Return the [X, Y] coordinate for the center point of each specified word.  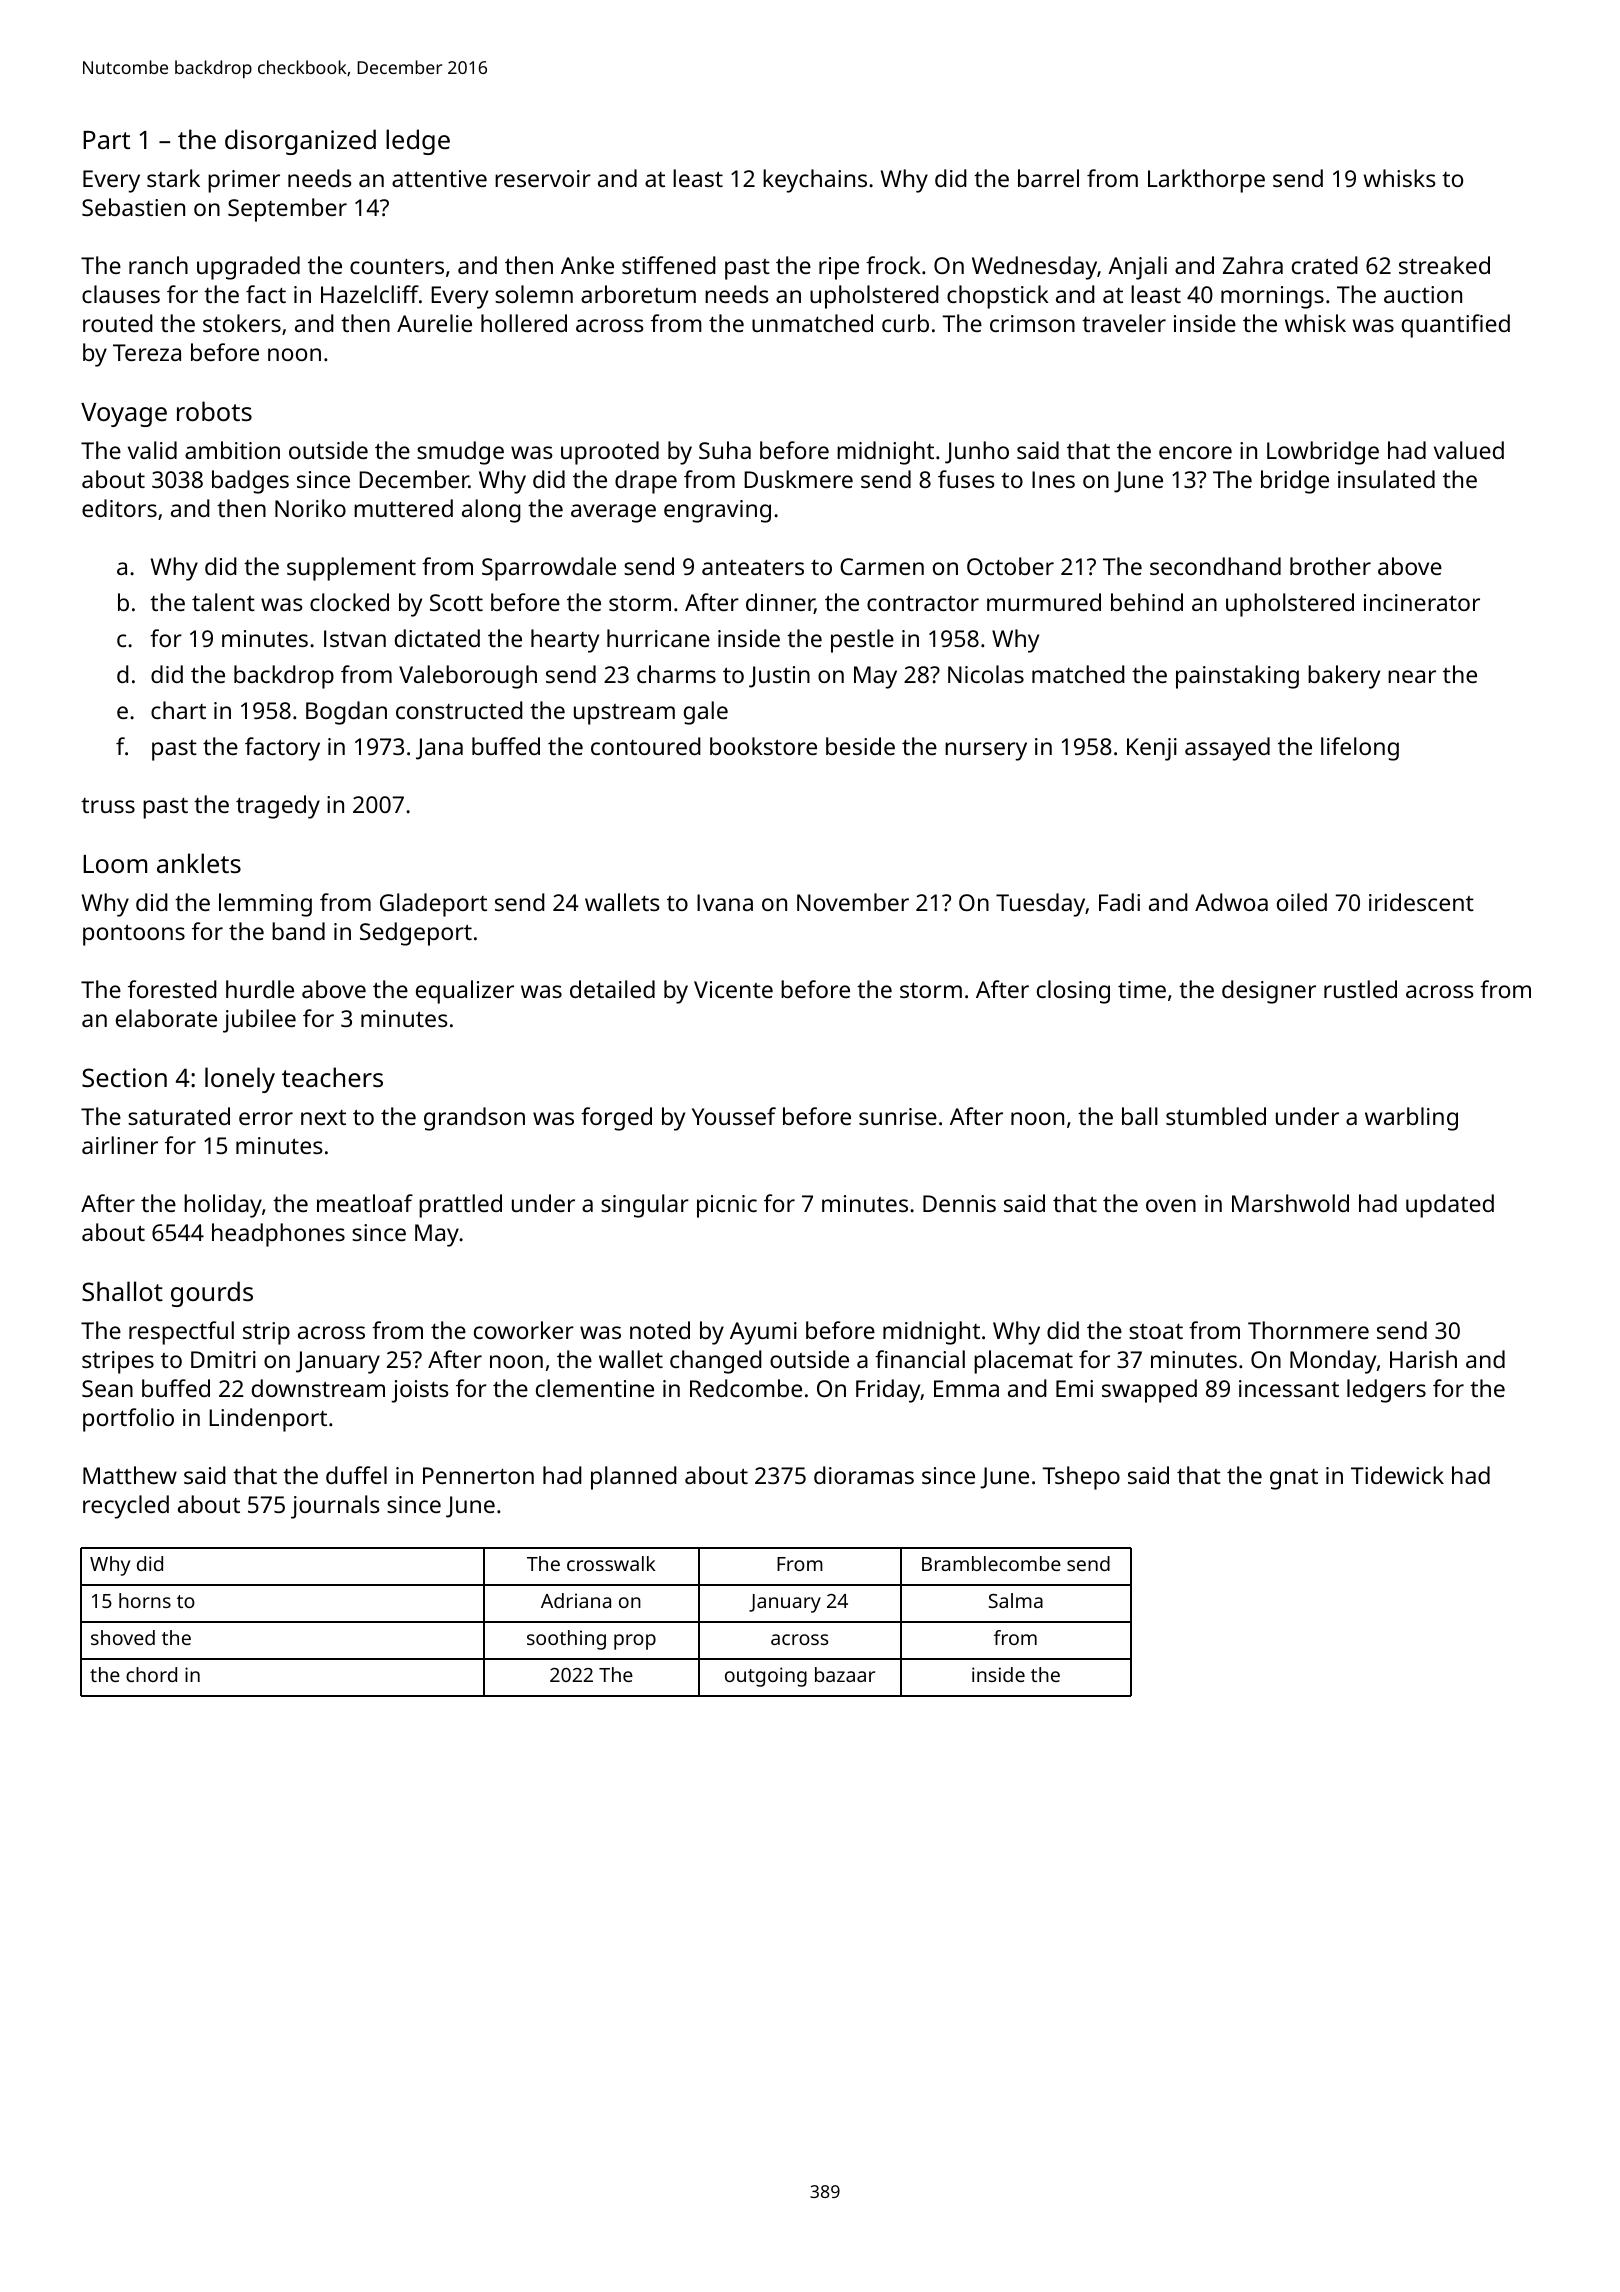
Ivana [725, 902]
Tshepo [1081, 1478]
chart [178, 710]
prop [635, 1642]
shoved [123, 1637]
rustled [1360, 989]
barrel [1048, 178]
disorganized [300, 142]
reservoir [543, 178]
